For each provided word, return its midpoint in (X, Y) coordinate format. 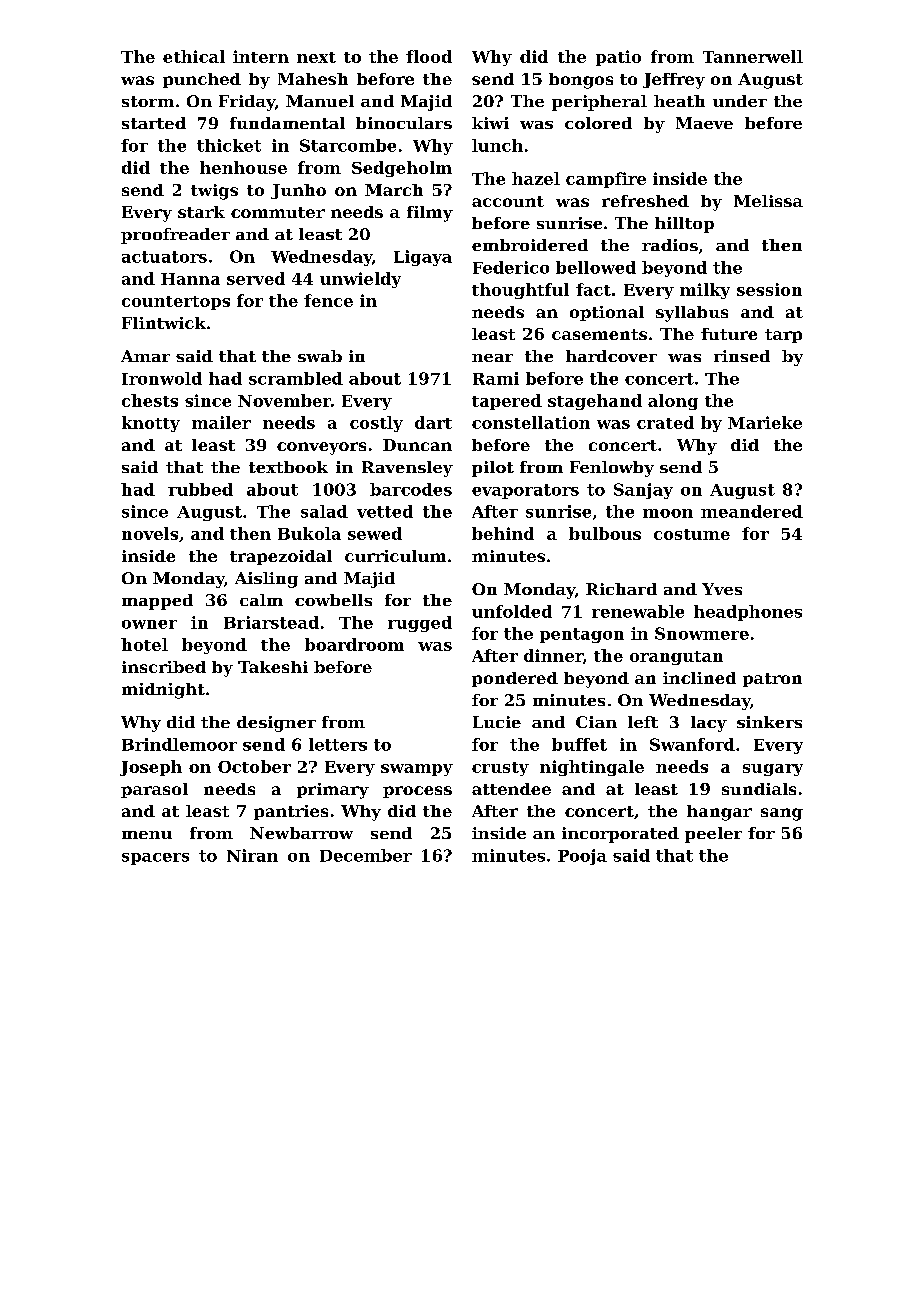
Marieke (765, 422)
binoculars (404, 123)
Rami (496, 378)
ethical (194, 56)
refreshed (645, 201)
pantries (291, 812)
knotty (151, 424)
